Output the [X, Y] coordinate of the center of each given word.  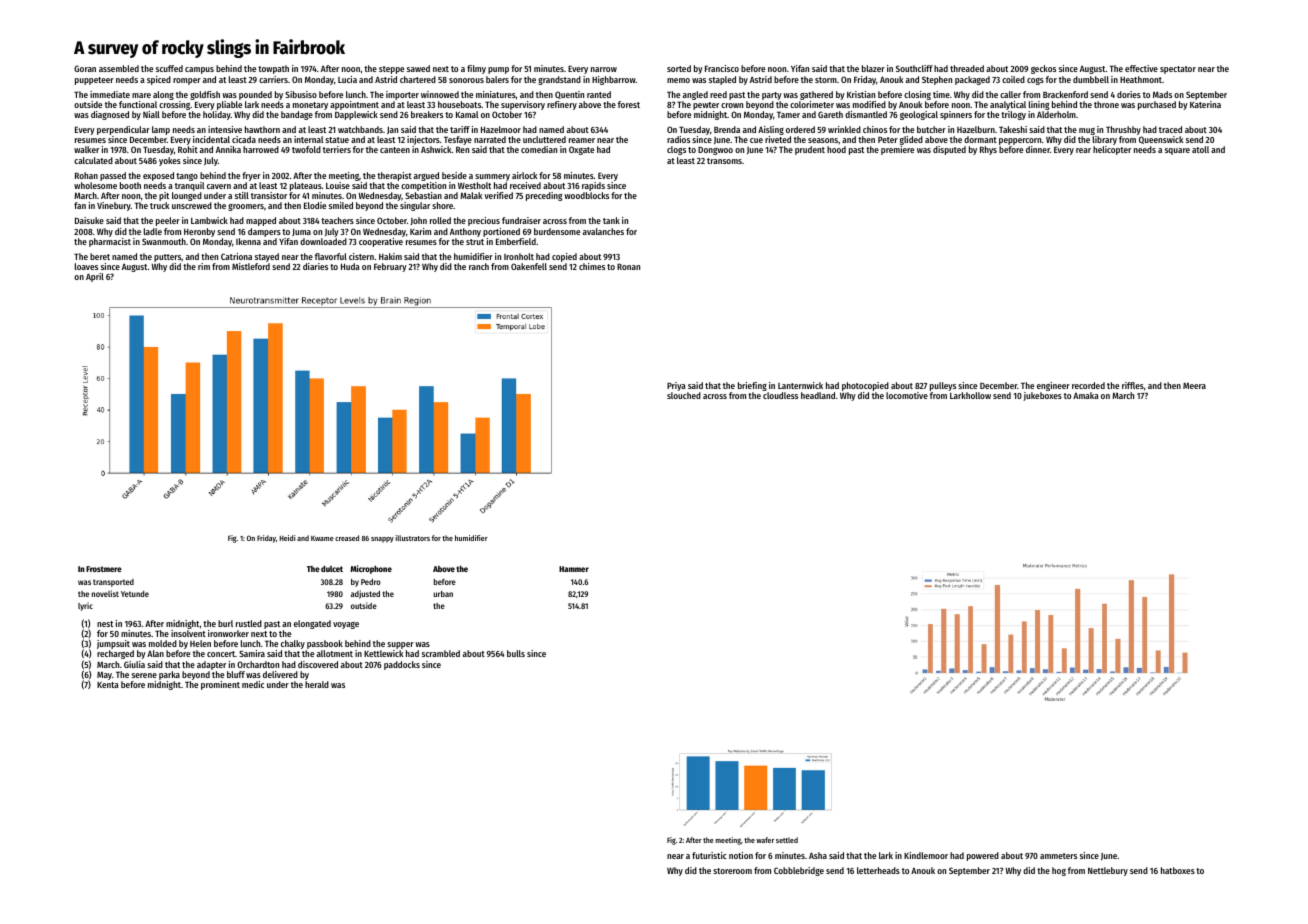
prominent [220, 685]
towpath [273, 69]
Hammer [574, 569]
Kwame [322, 538]
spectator [1178, 70]
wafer [765, 840]
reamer [582, 140]
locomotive [907, 395]
